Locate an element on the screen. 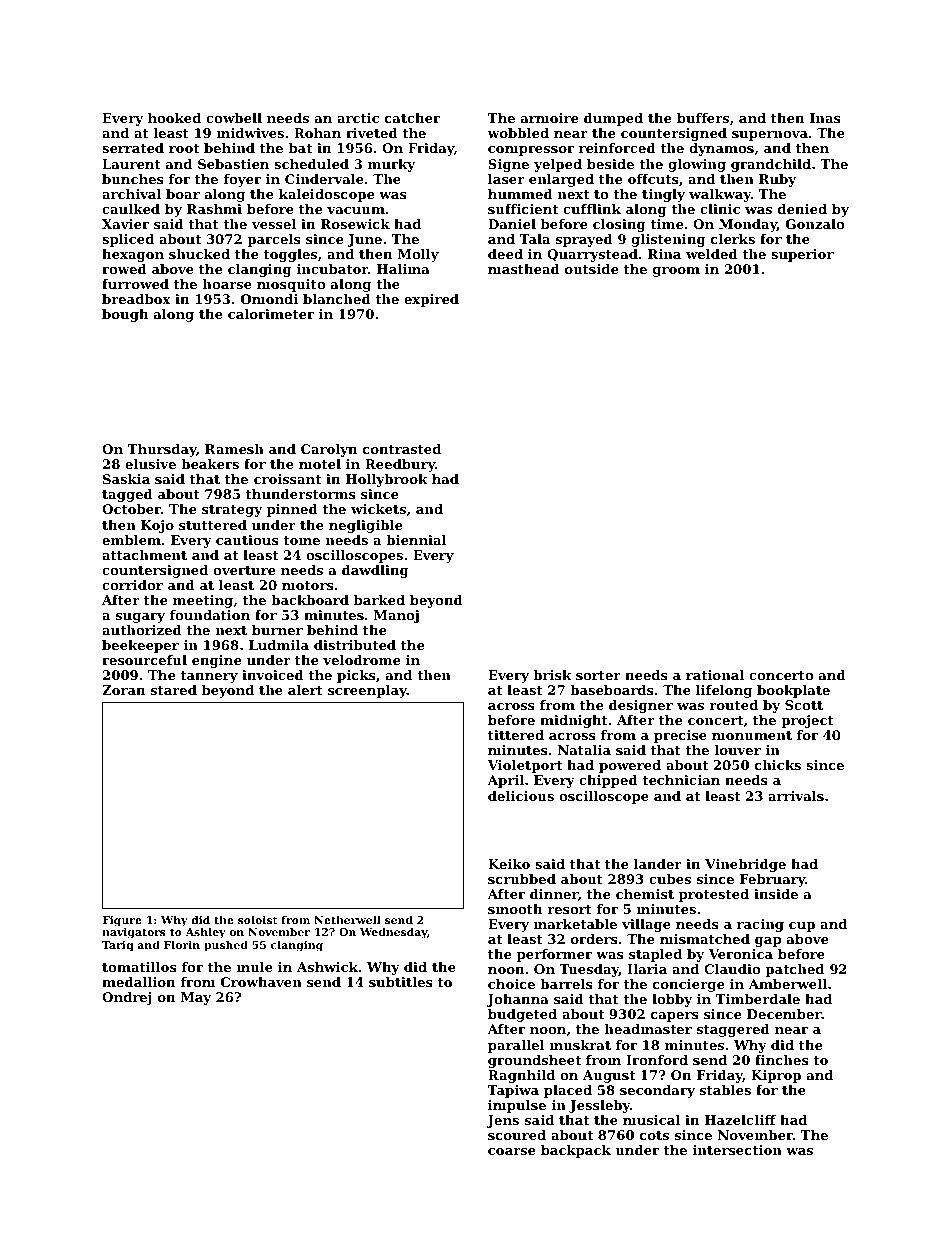 This screenshot has width=952, height=1233. Crowhaven is located at coordinates (261, 982).
